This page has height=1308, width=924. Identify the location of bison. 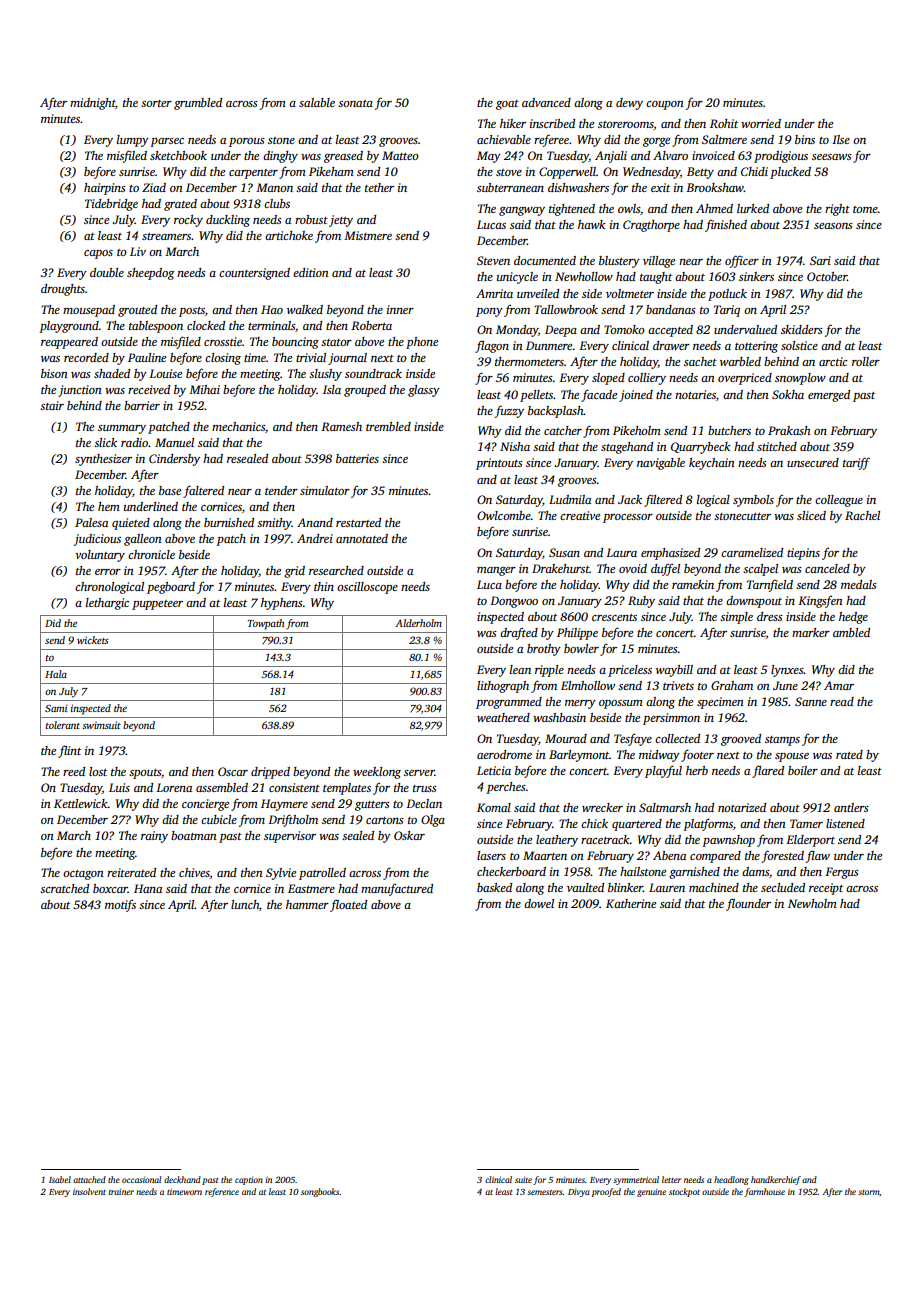
(54, 373).
